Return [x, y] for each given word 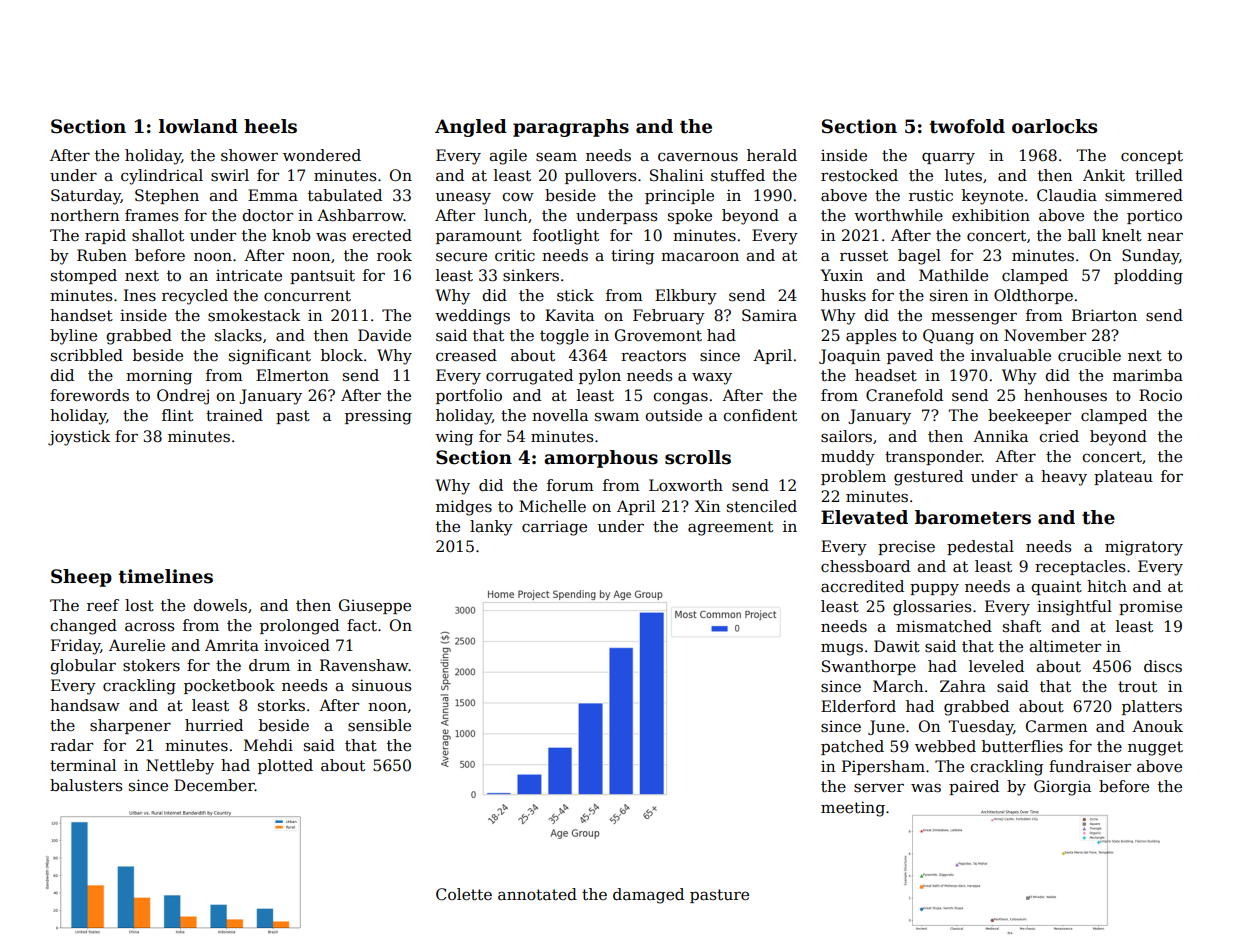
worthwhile [898, 215]
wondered [322, 155]
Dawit [897, 646]
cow [518, 196]
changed [83, 627]
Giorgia [1062, 788]
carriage [554, 528]
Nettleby [180, 767]
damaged [648, 896]
